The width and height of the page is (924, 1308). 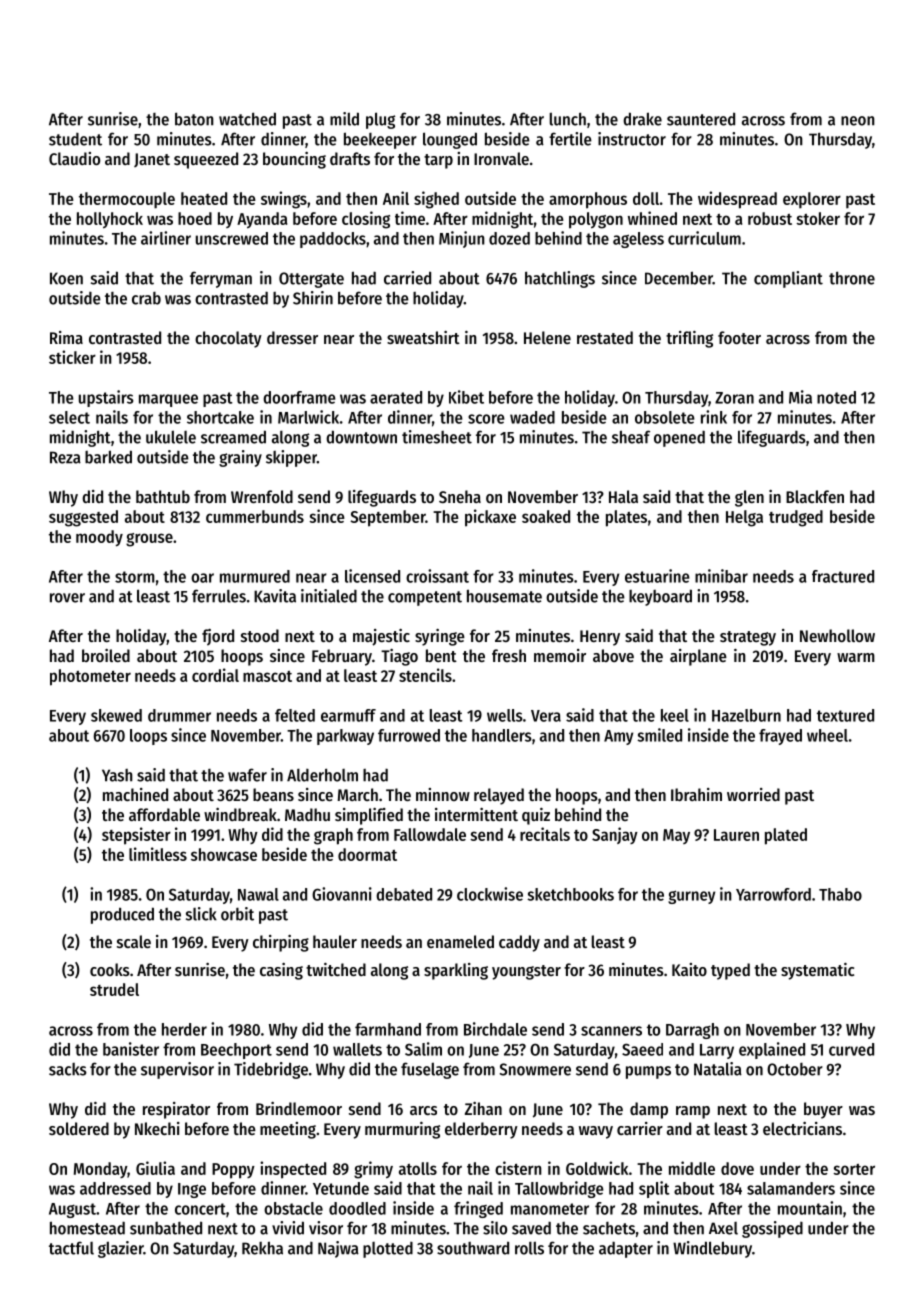 What do you see at coordinates (136, 836) in the page?
I see `stepsister` at bounding box center [136, 836].
